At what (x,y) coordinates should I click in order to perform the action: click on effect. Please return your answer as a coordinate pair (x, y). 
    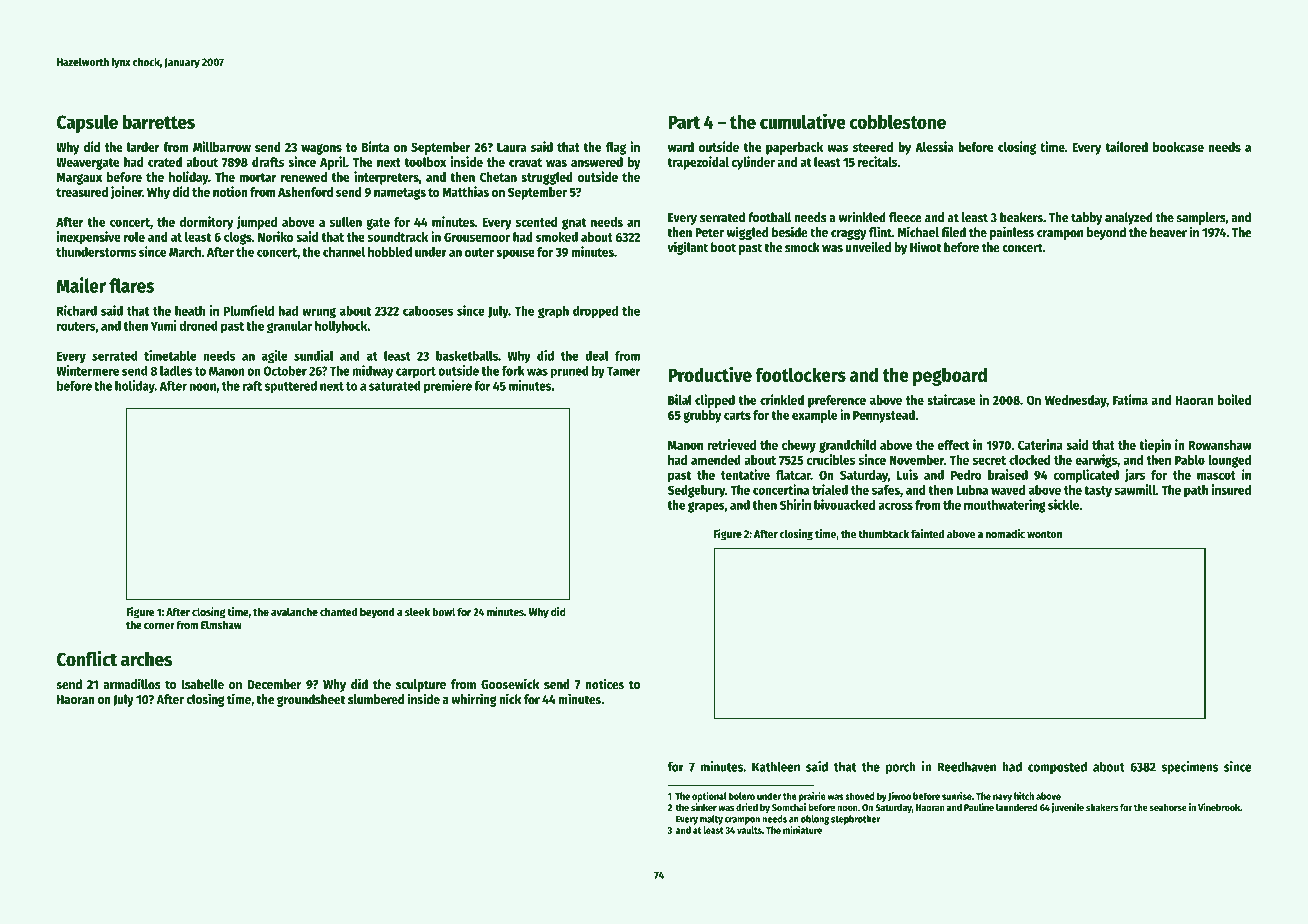
    Looking at the image, I should click on (953, 445).
